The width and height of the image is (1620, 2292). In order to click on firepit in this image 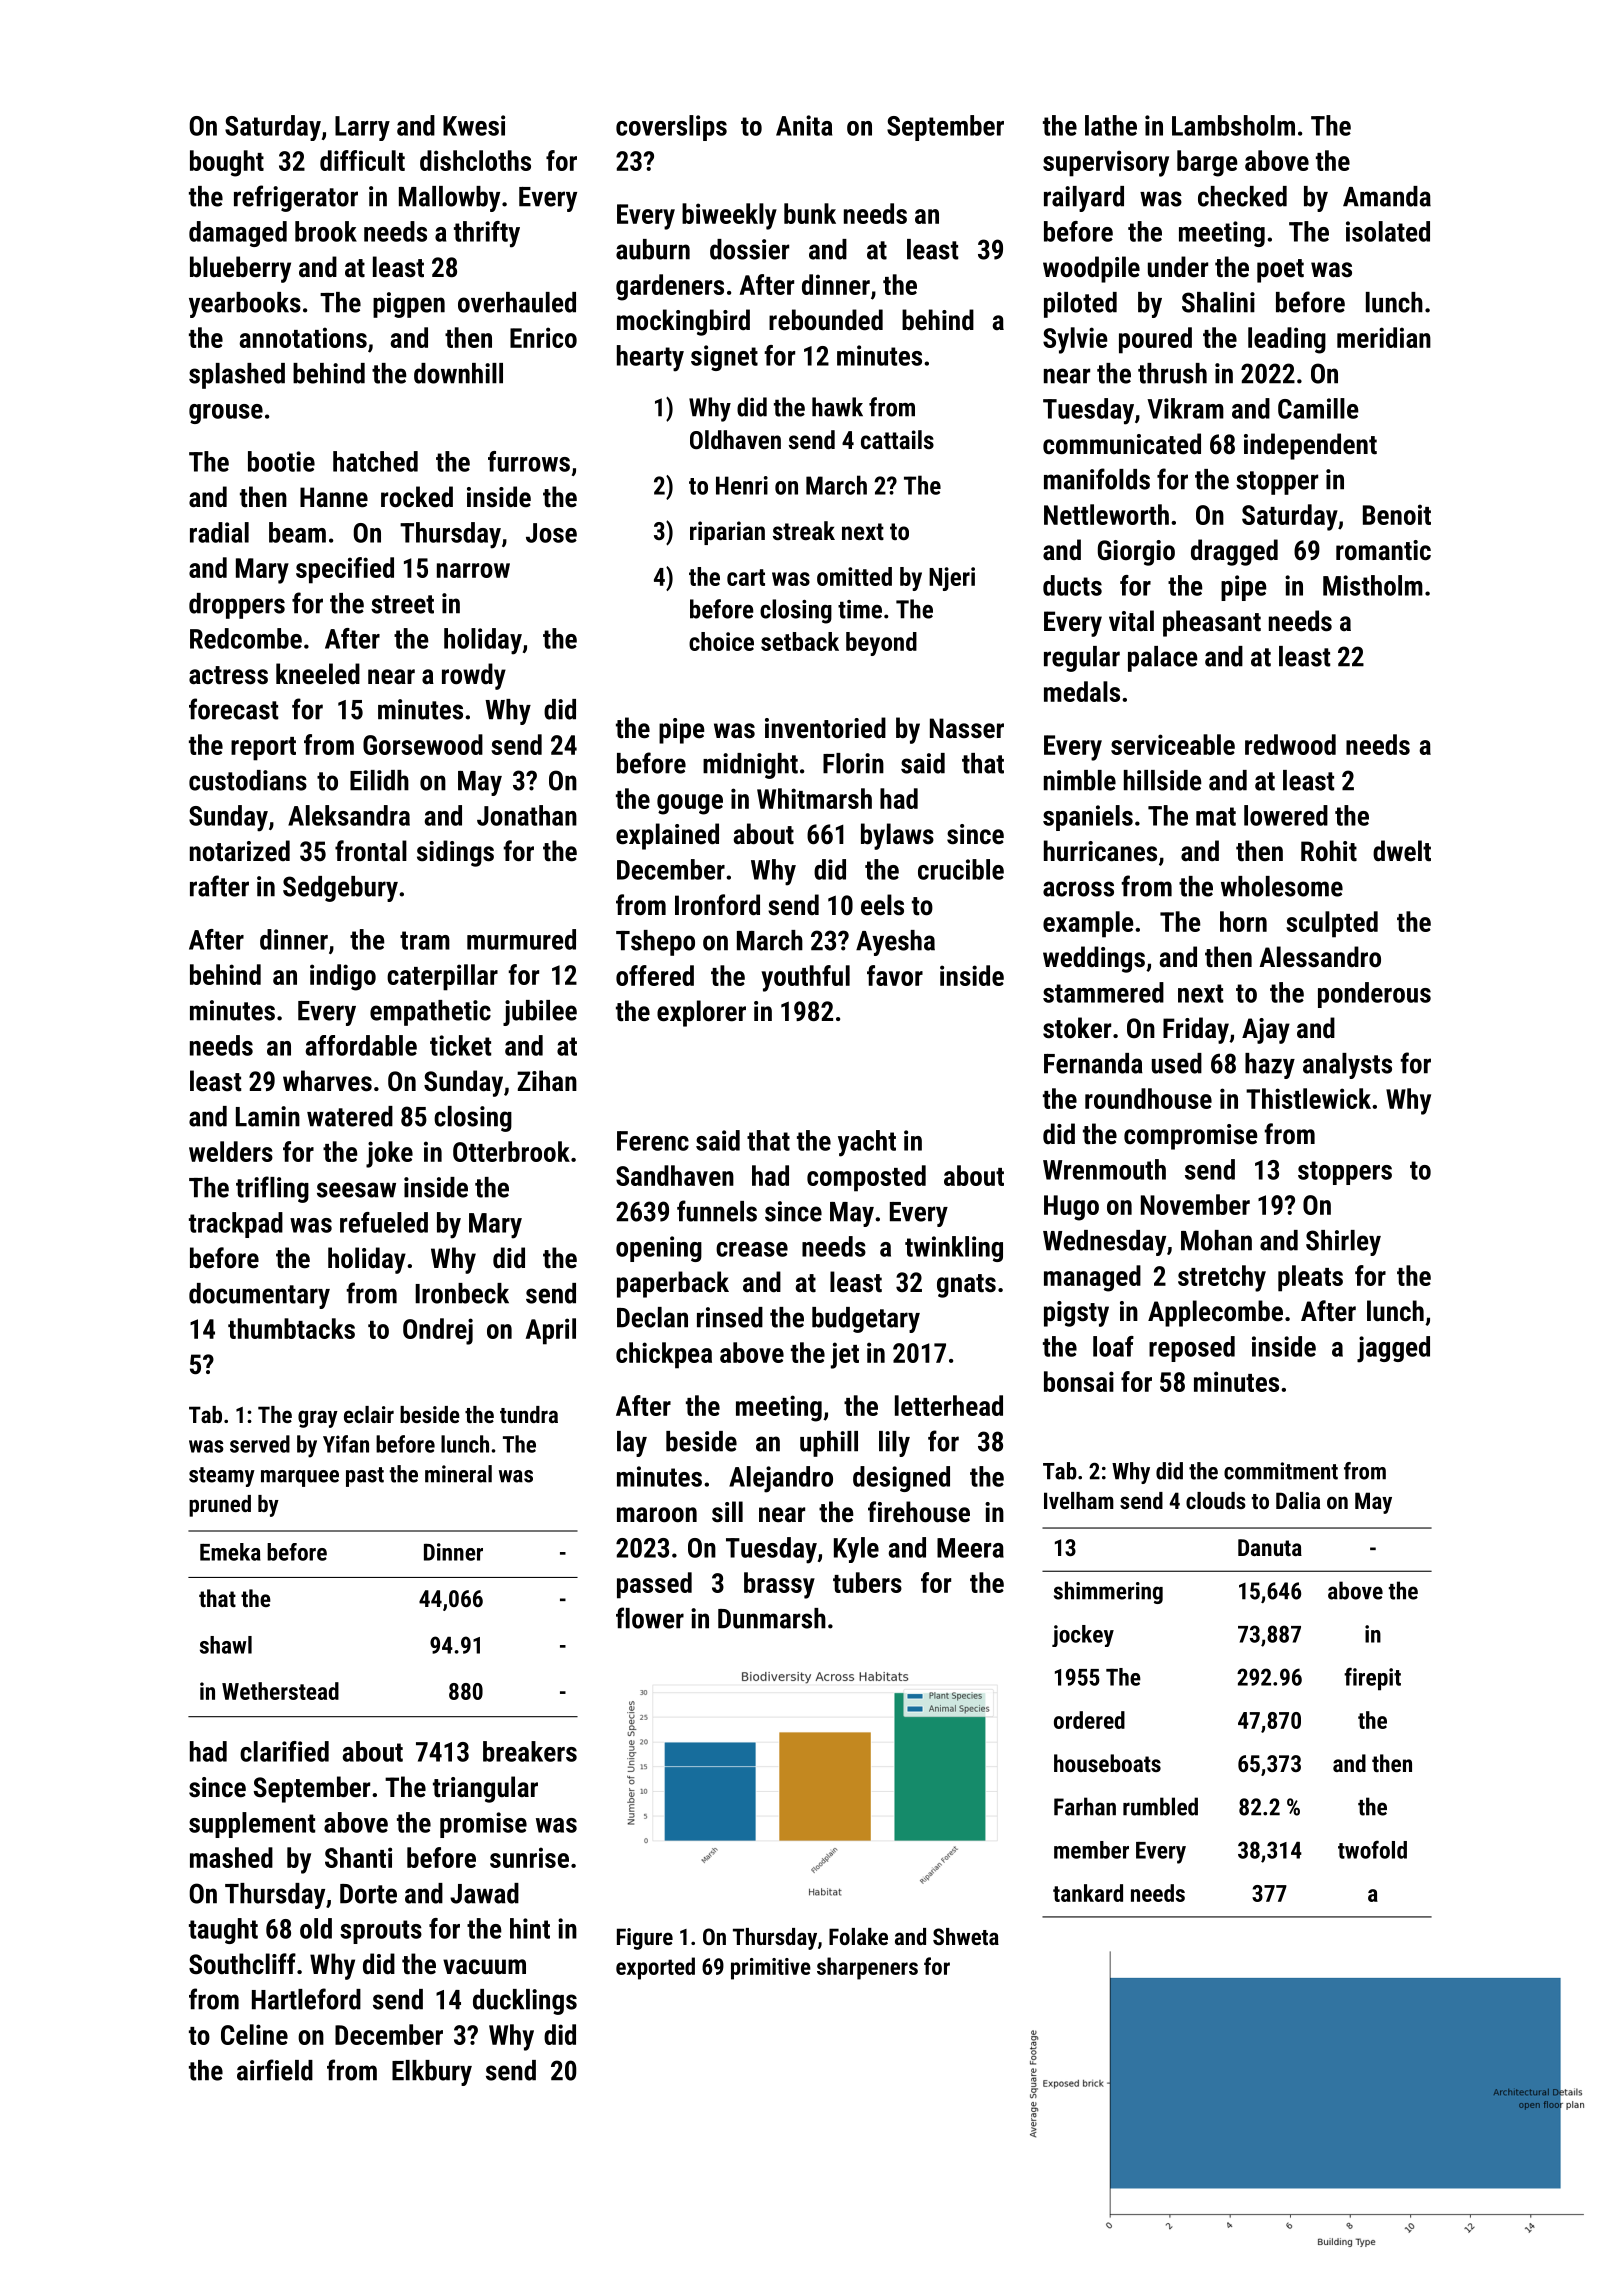, I will do `click(1372, 1679)`.
